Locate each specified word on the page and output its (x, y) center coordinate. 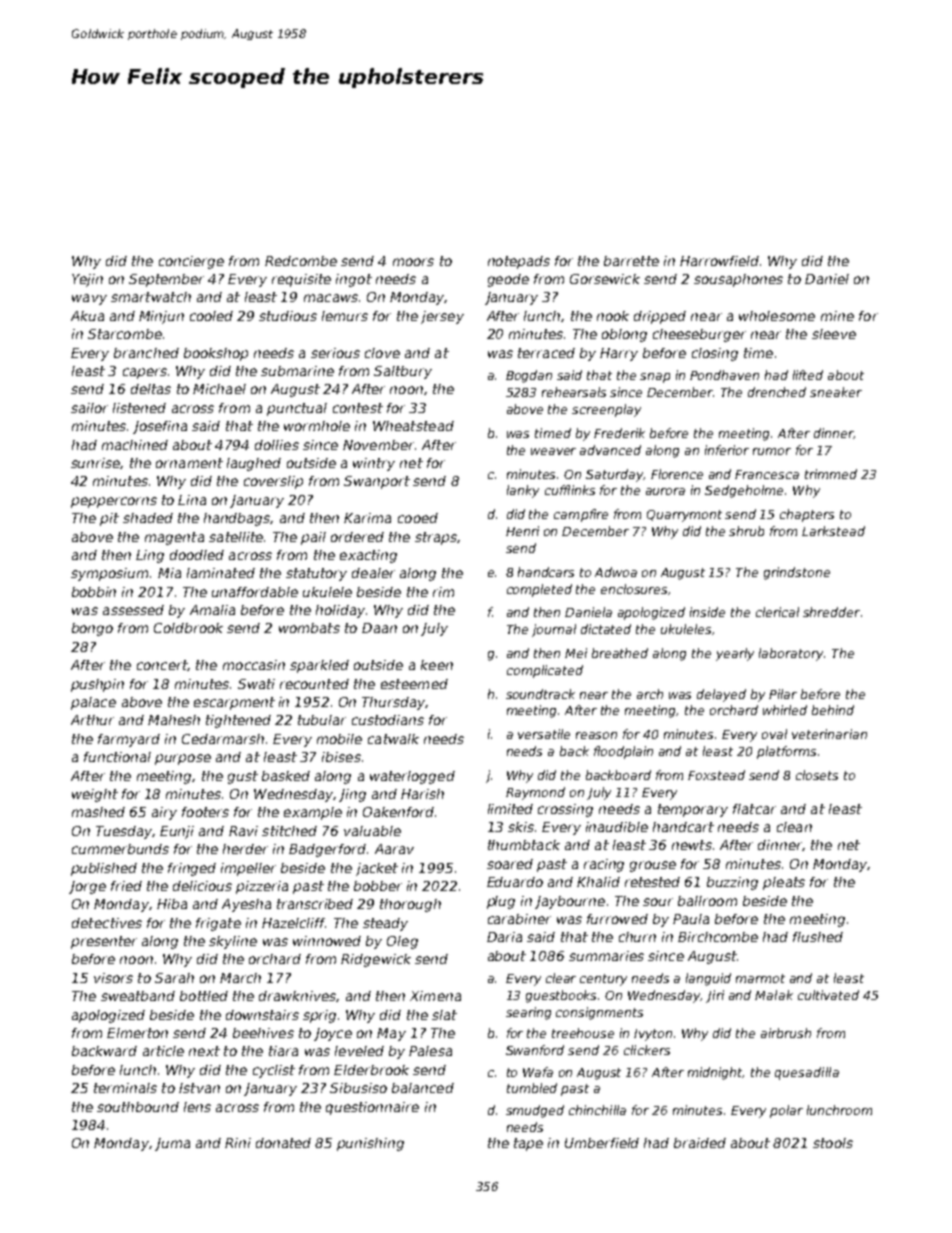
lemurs (345, 316)
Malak (774, 995)
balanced (423, 1088)
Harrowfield (719, 261)
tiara (283, 1051)
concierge (191, 262)
